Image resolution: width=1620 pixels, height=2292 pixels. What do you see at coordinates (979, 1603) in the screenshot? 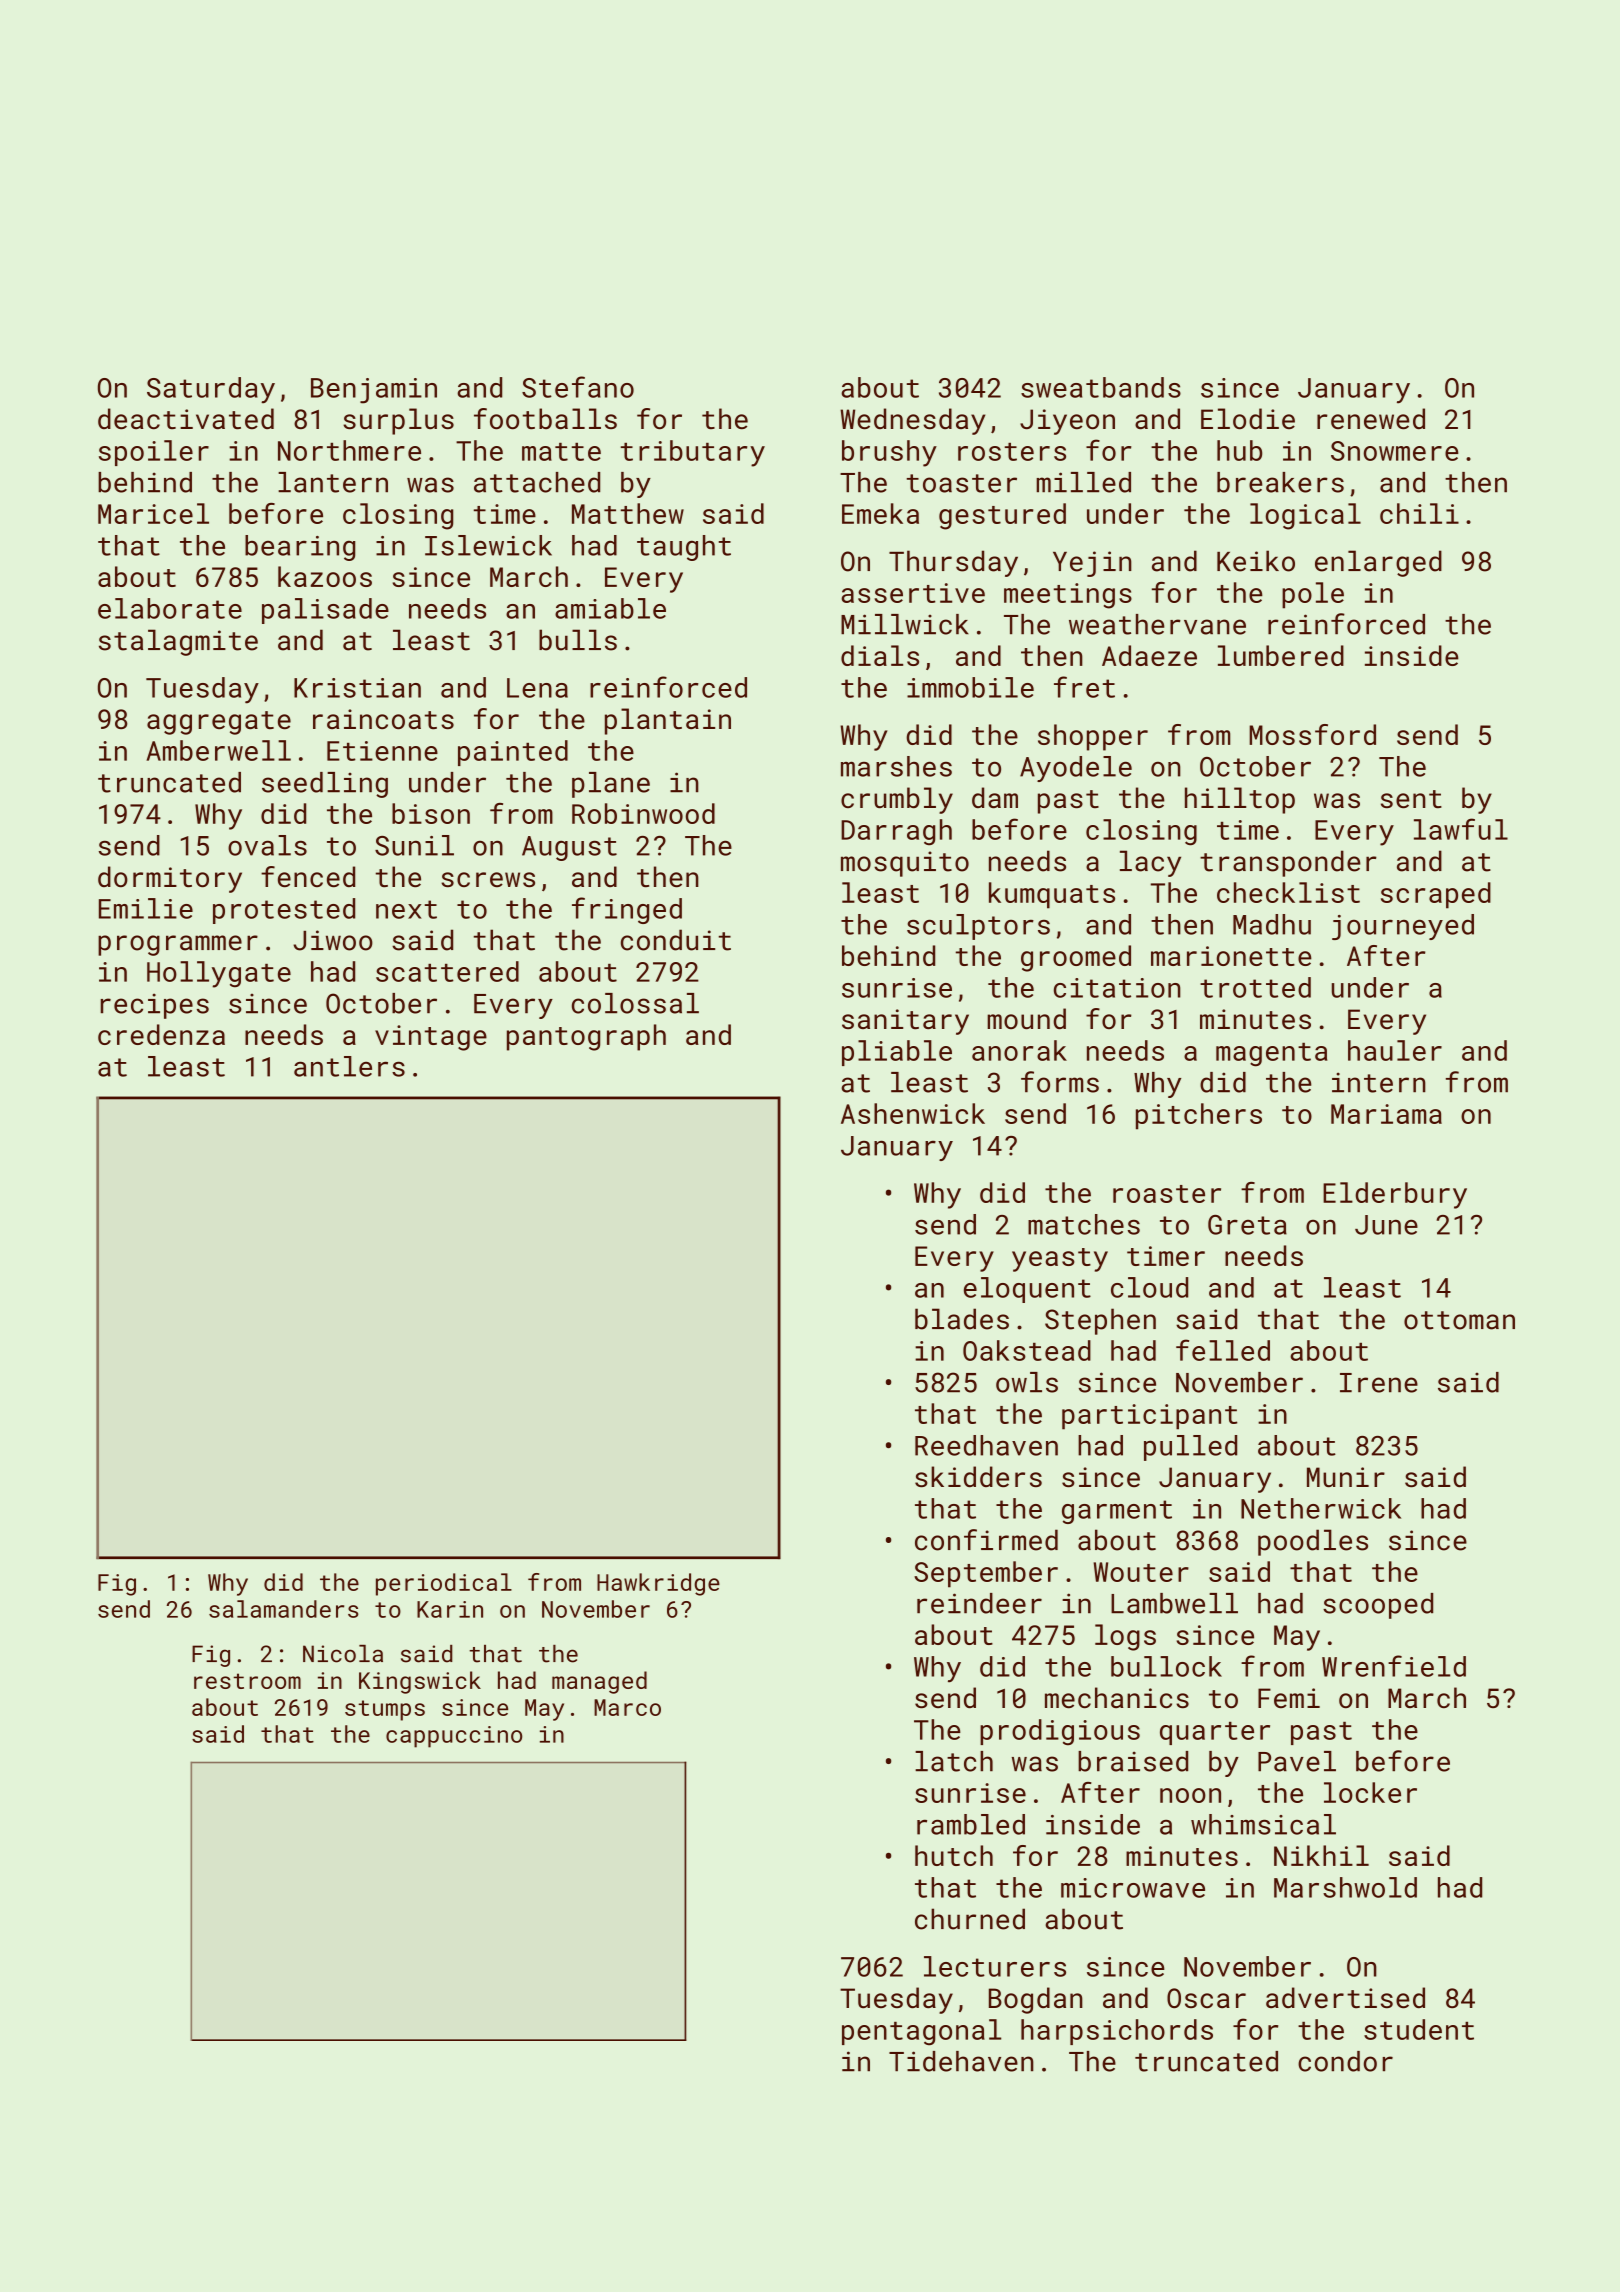
I see `reindeer` at bounding box center [979, 1603].
